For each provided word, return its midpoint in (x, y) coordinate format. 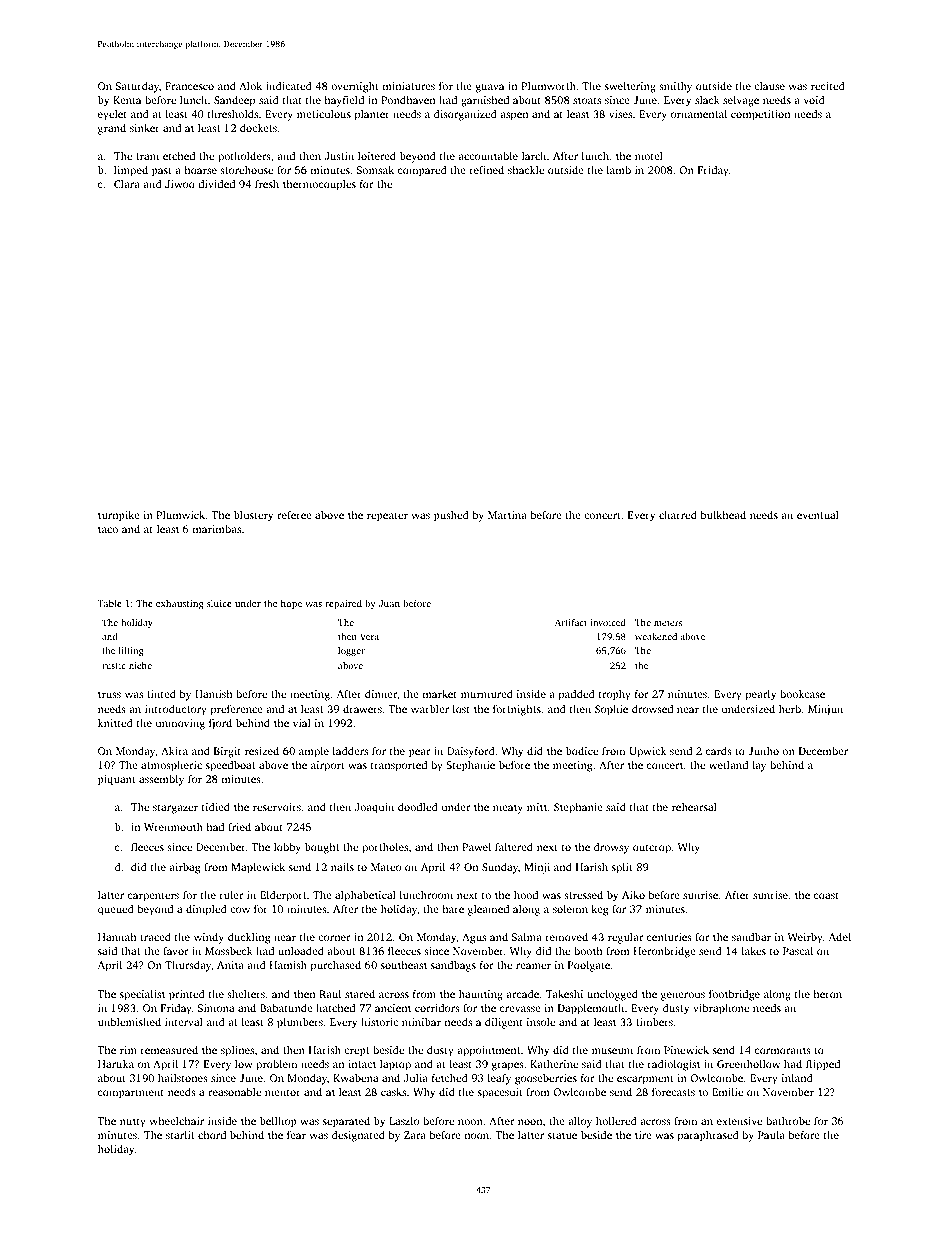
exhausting (180, 605)
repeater (387, 517)
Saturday (137, 87)
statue (562, 1135)
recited (828, 85)
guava (490, 88)
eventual (818, 514)
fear (296, 1135)
